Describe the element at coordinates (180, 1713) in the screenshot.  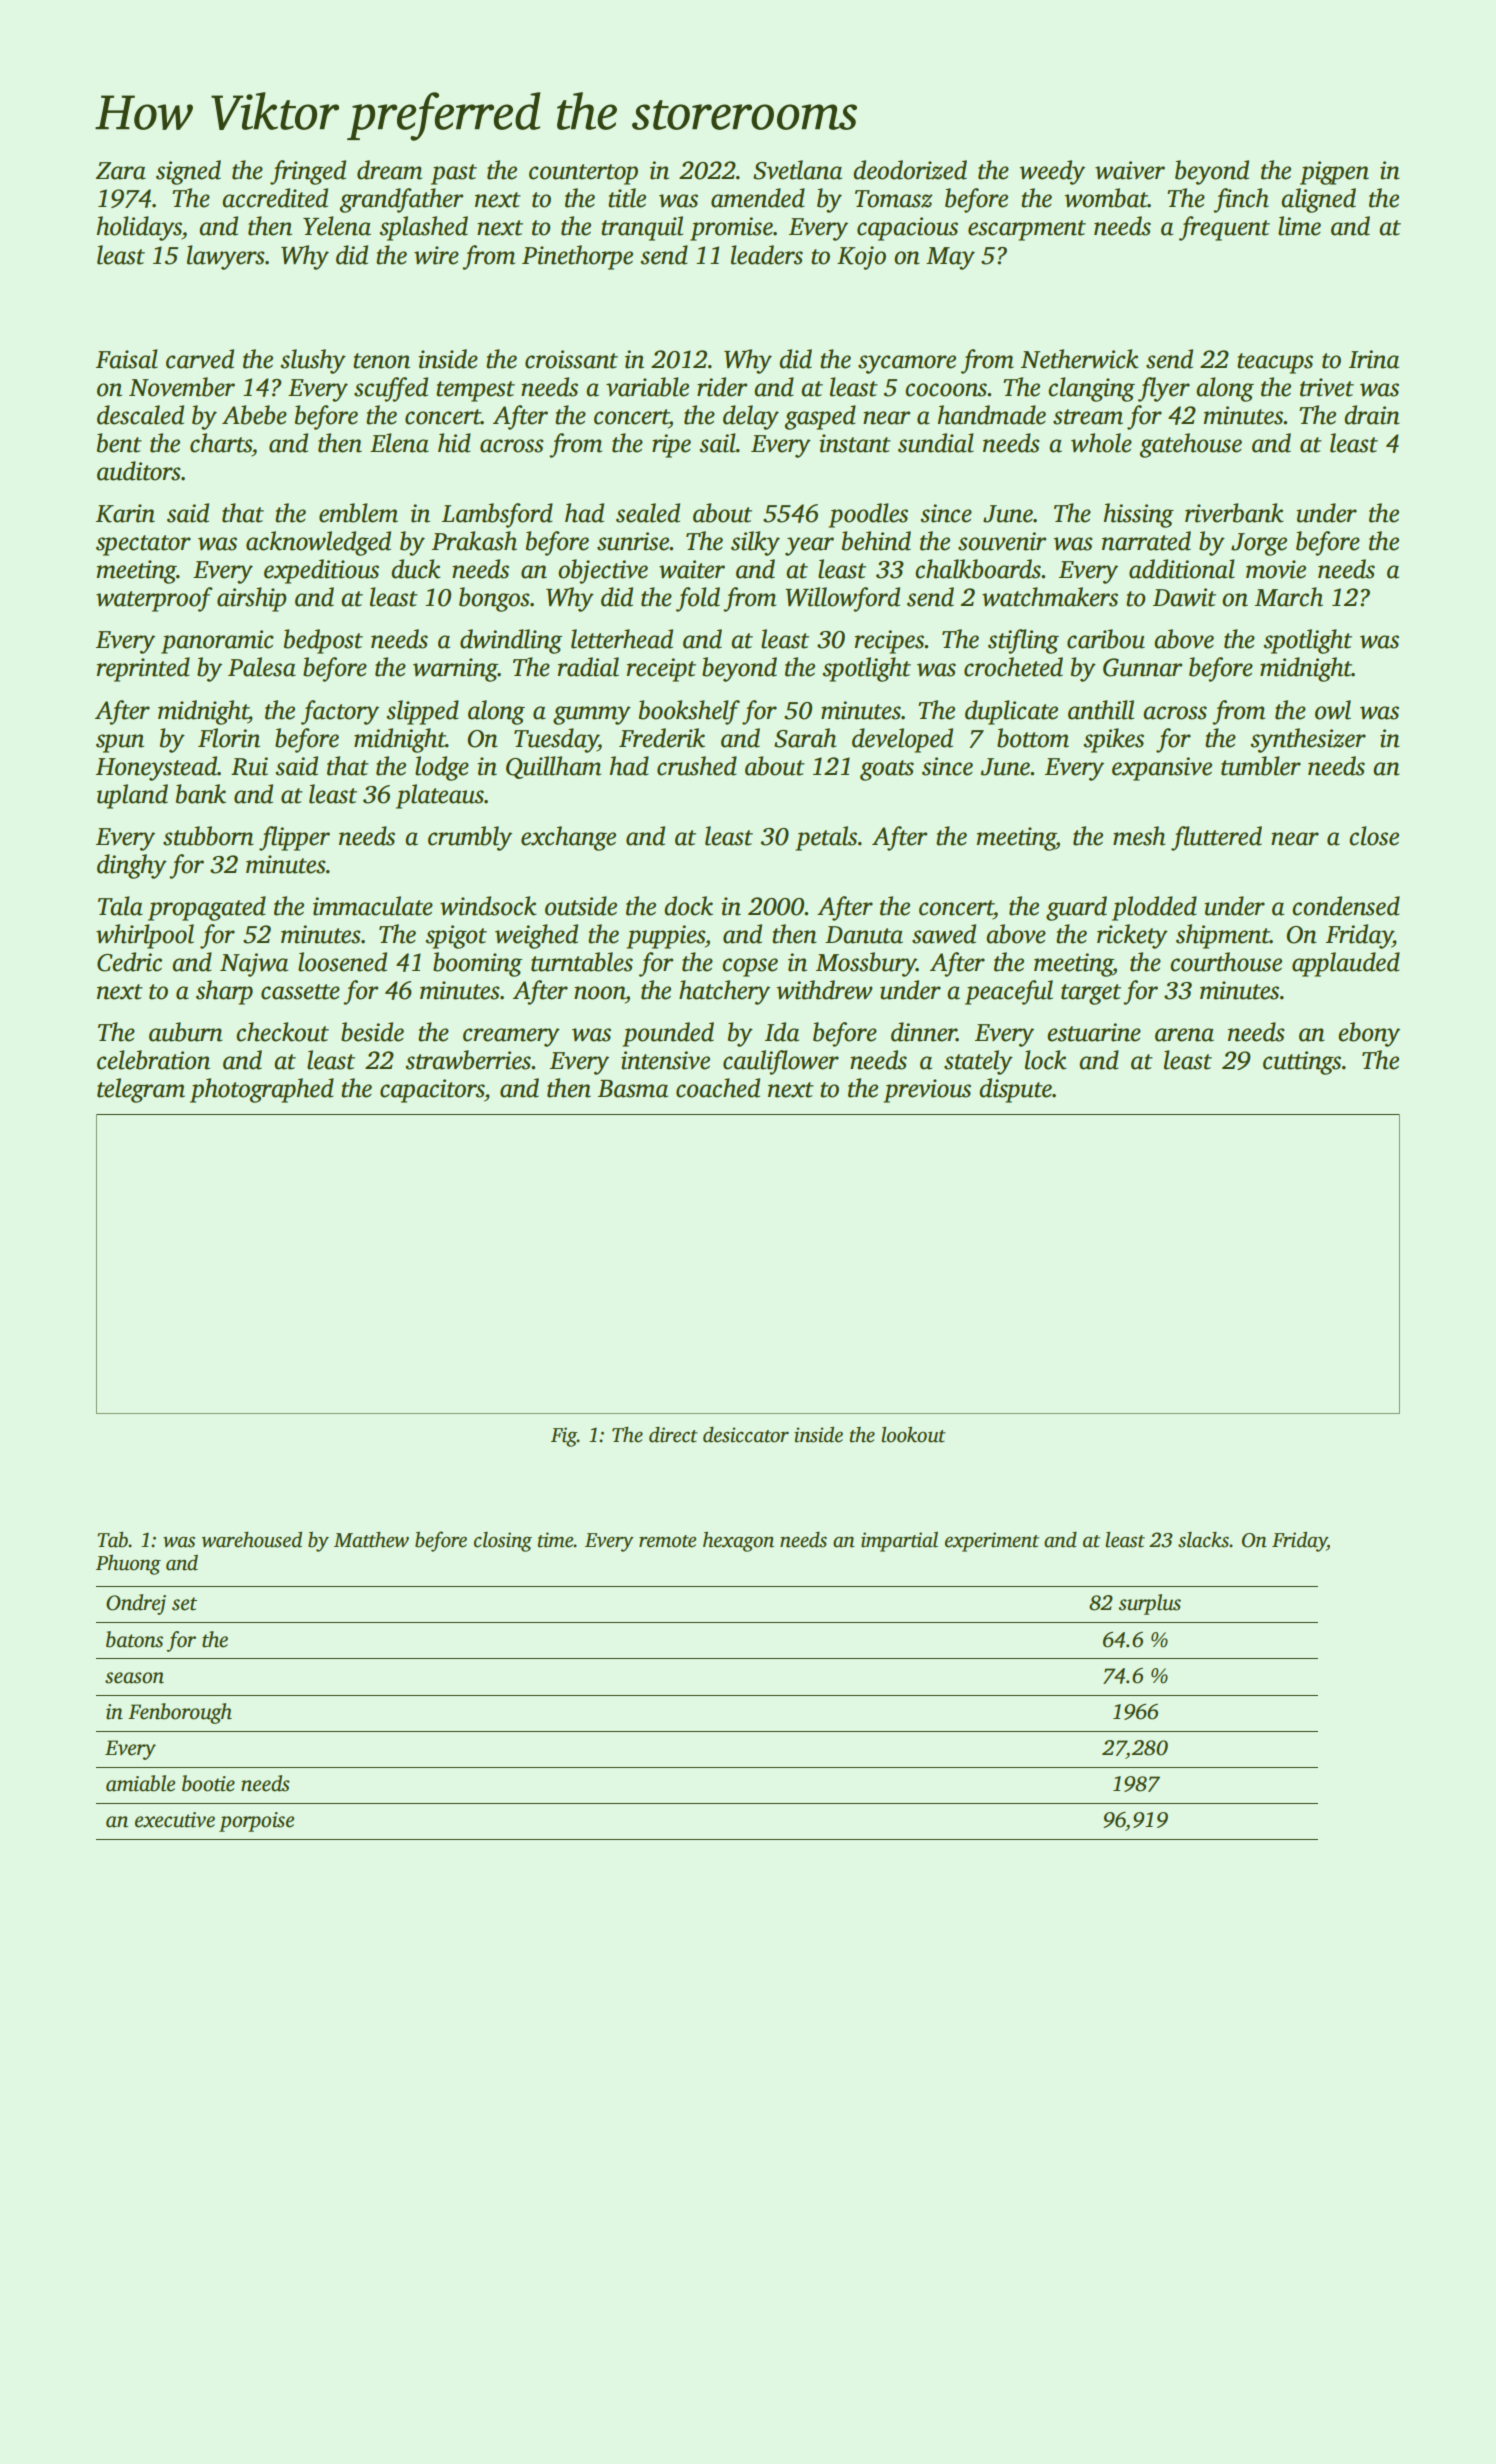
I see `Fenborough` at that location.
